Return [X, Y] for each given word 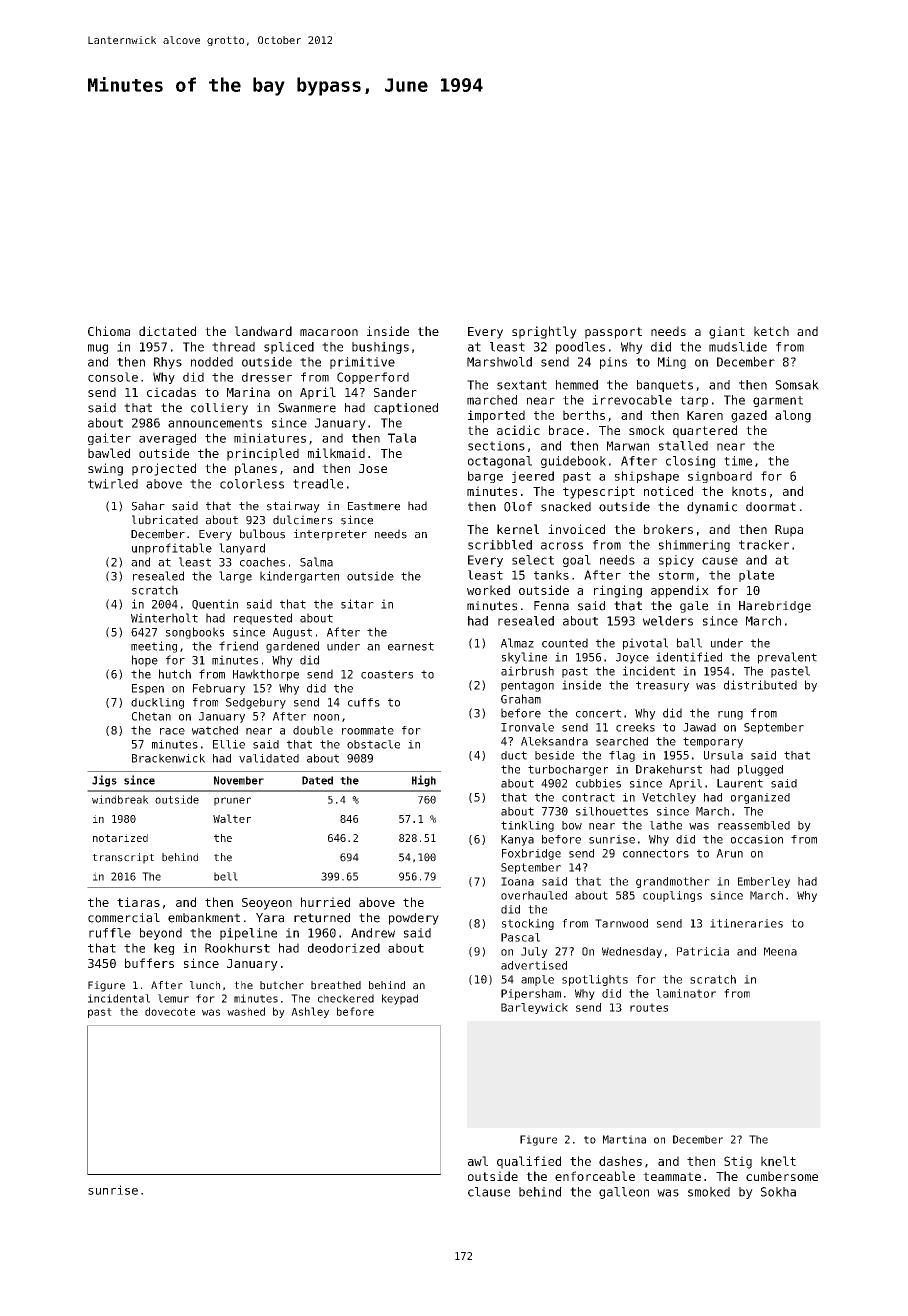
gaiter [109, 439]
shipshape [647, 477]
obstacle [373, 744]
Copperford [373, 378]
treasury [662, 686]
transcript [123, 858]
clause [489, 1192]
